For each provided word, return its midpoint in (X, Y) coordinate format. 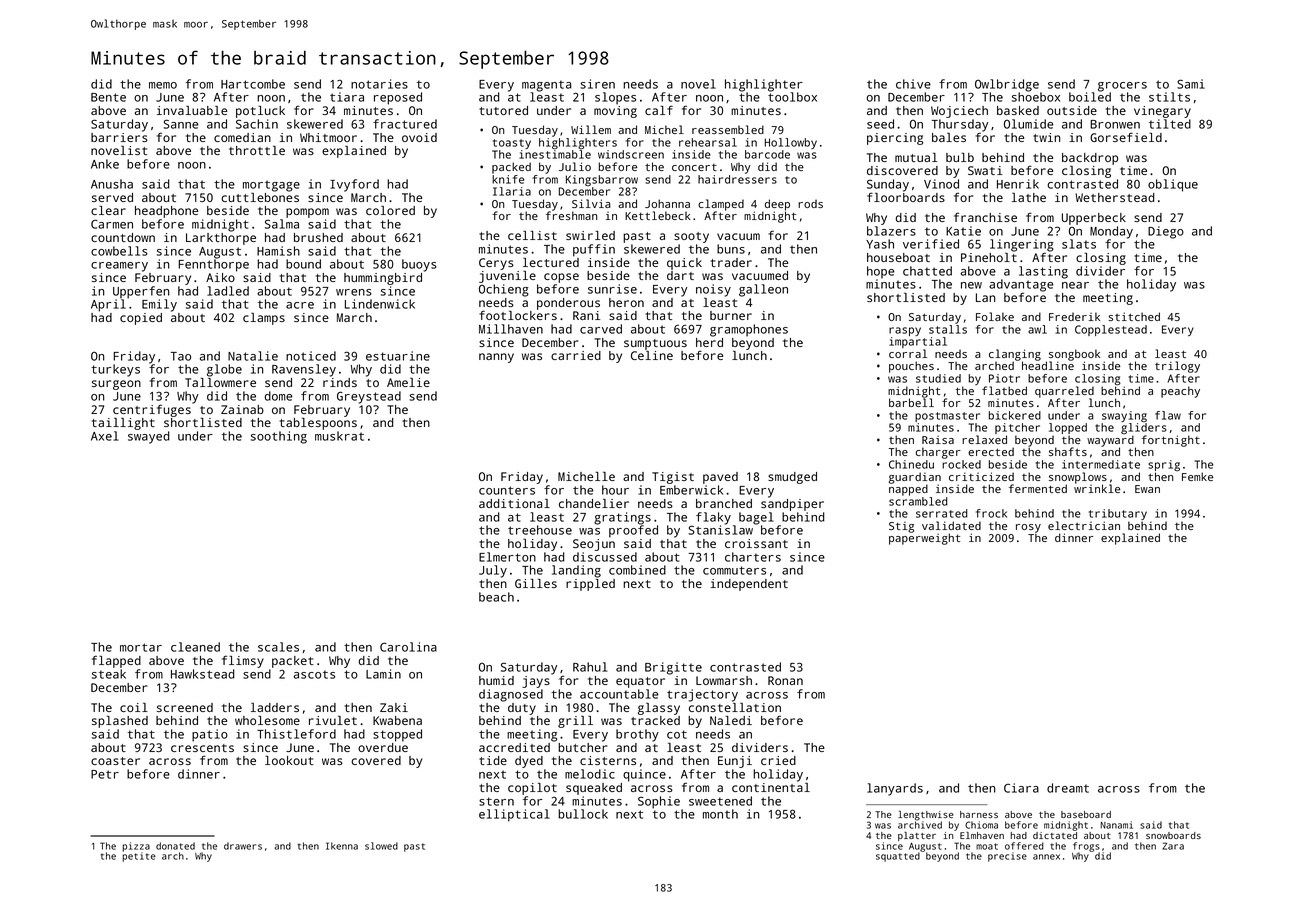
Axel (105, 436)
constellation (735, 707)
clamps (264, 319)
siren (598, 84)
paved (720, 478)
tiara (347, 97)
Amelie (408, 382)
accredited (514, 747)
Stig (901, 527)
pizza (136, 847)
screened (185, 707)
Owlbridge (1007, 85)
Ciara (1021, 788)
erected (991, 451)
